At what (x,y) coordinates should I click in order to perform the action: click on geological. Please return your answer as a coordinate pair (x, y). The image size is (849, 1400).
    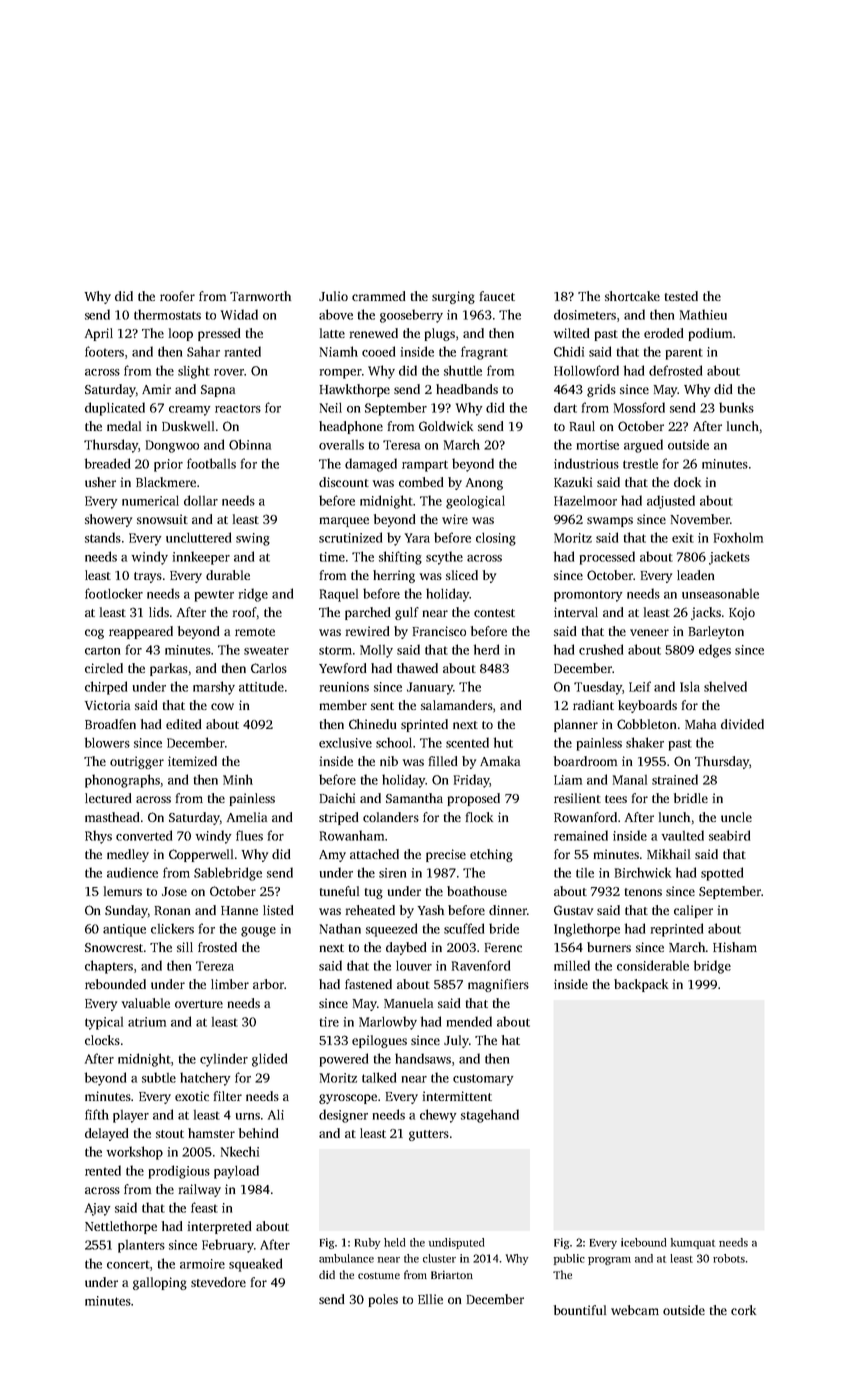
    Looking at the image, I should click on (475, 502).
